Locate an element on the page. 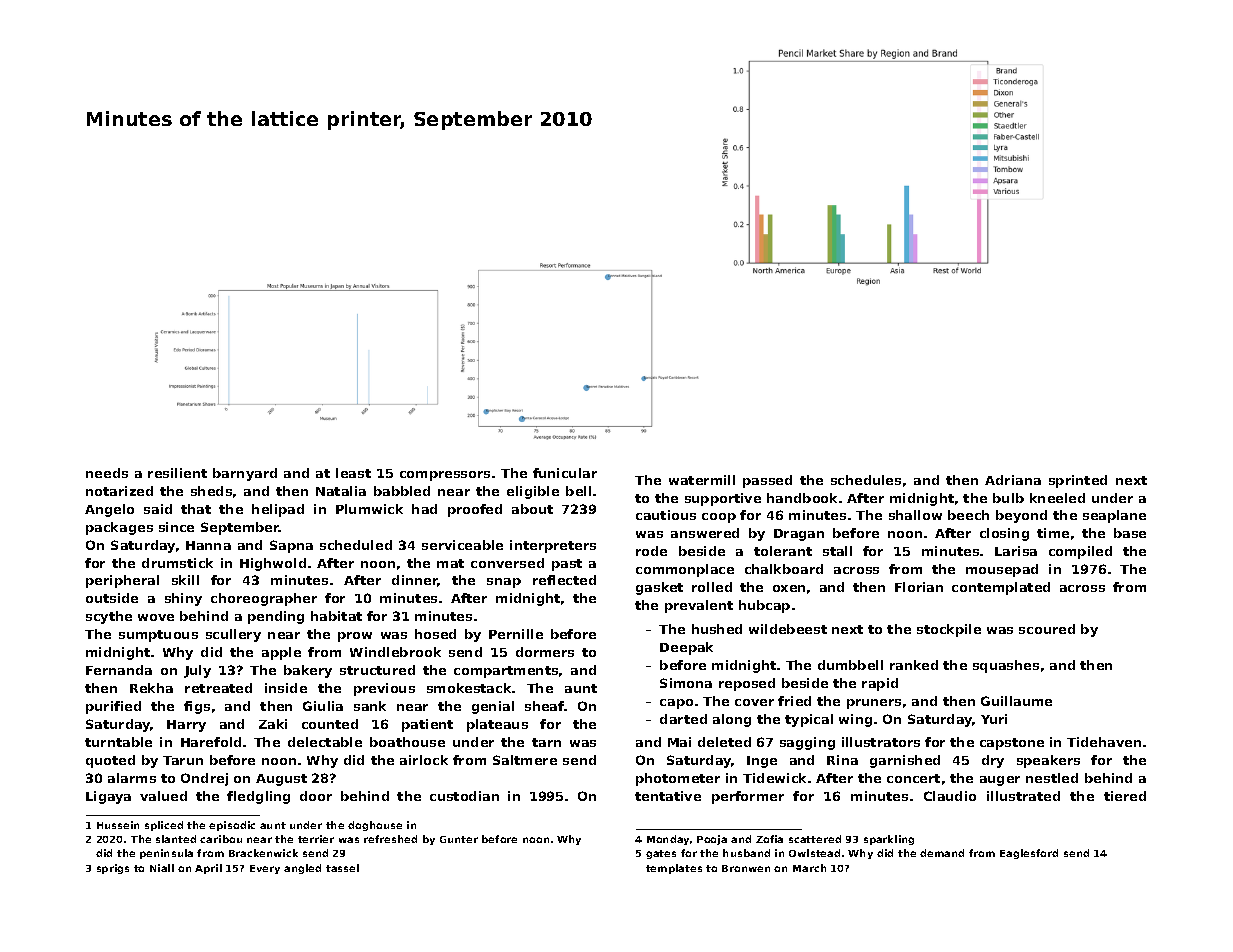 The height and width of the page is (952, 1233). Fernanda is located at coordinates (119, 670).
